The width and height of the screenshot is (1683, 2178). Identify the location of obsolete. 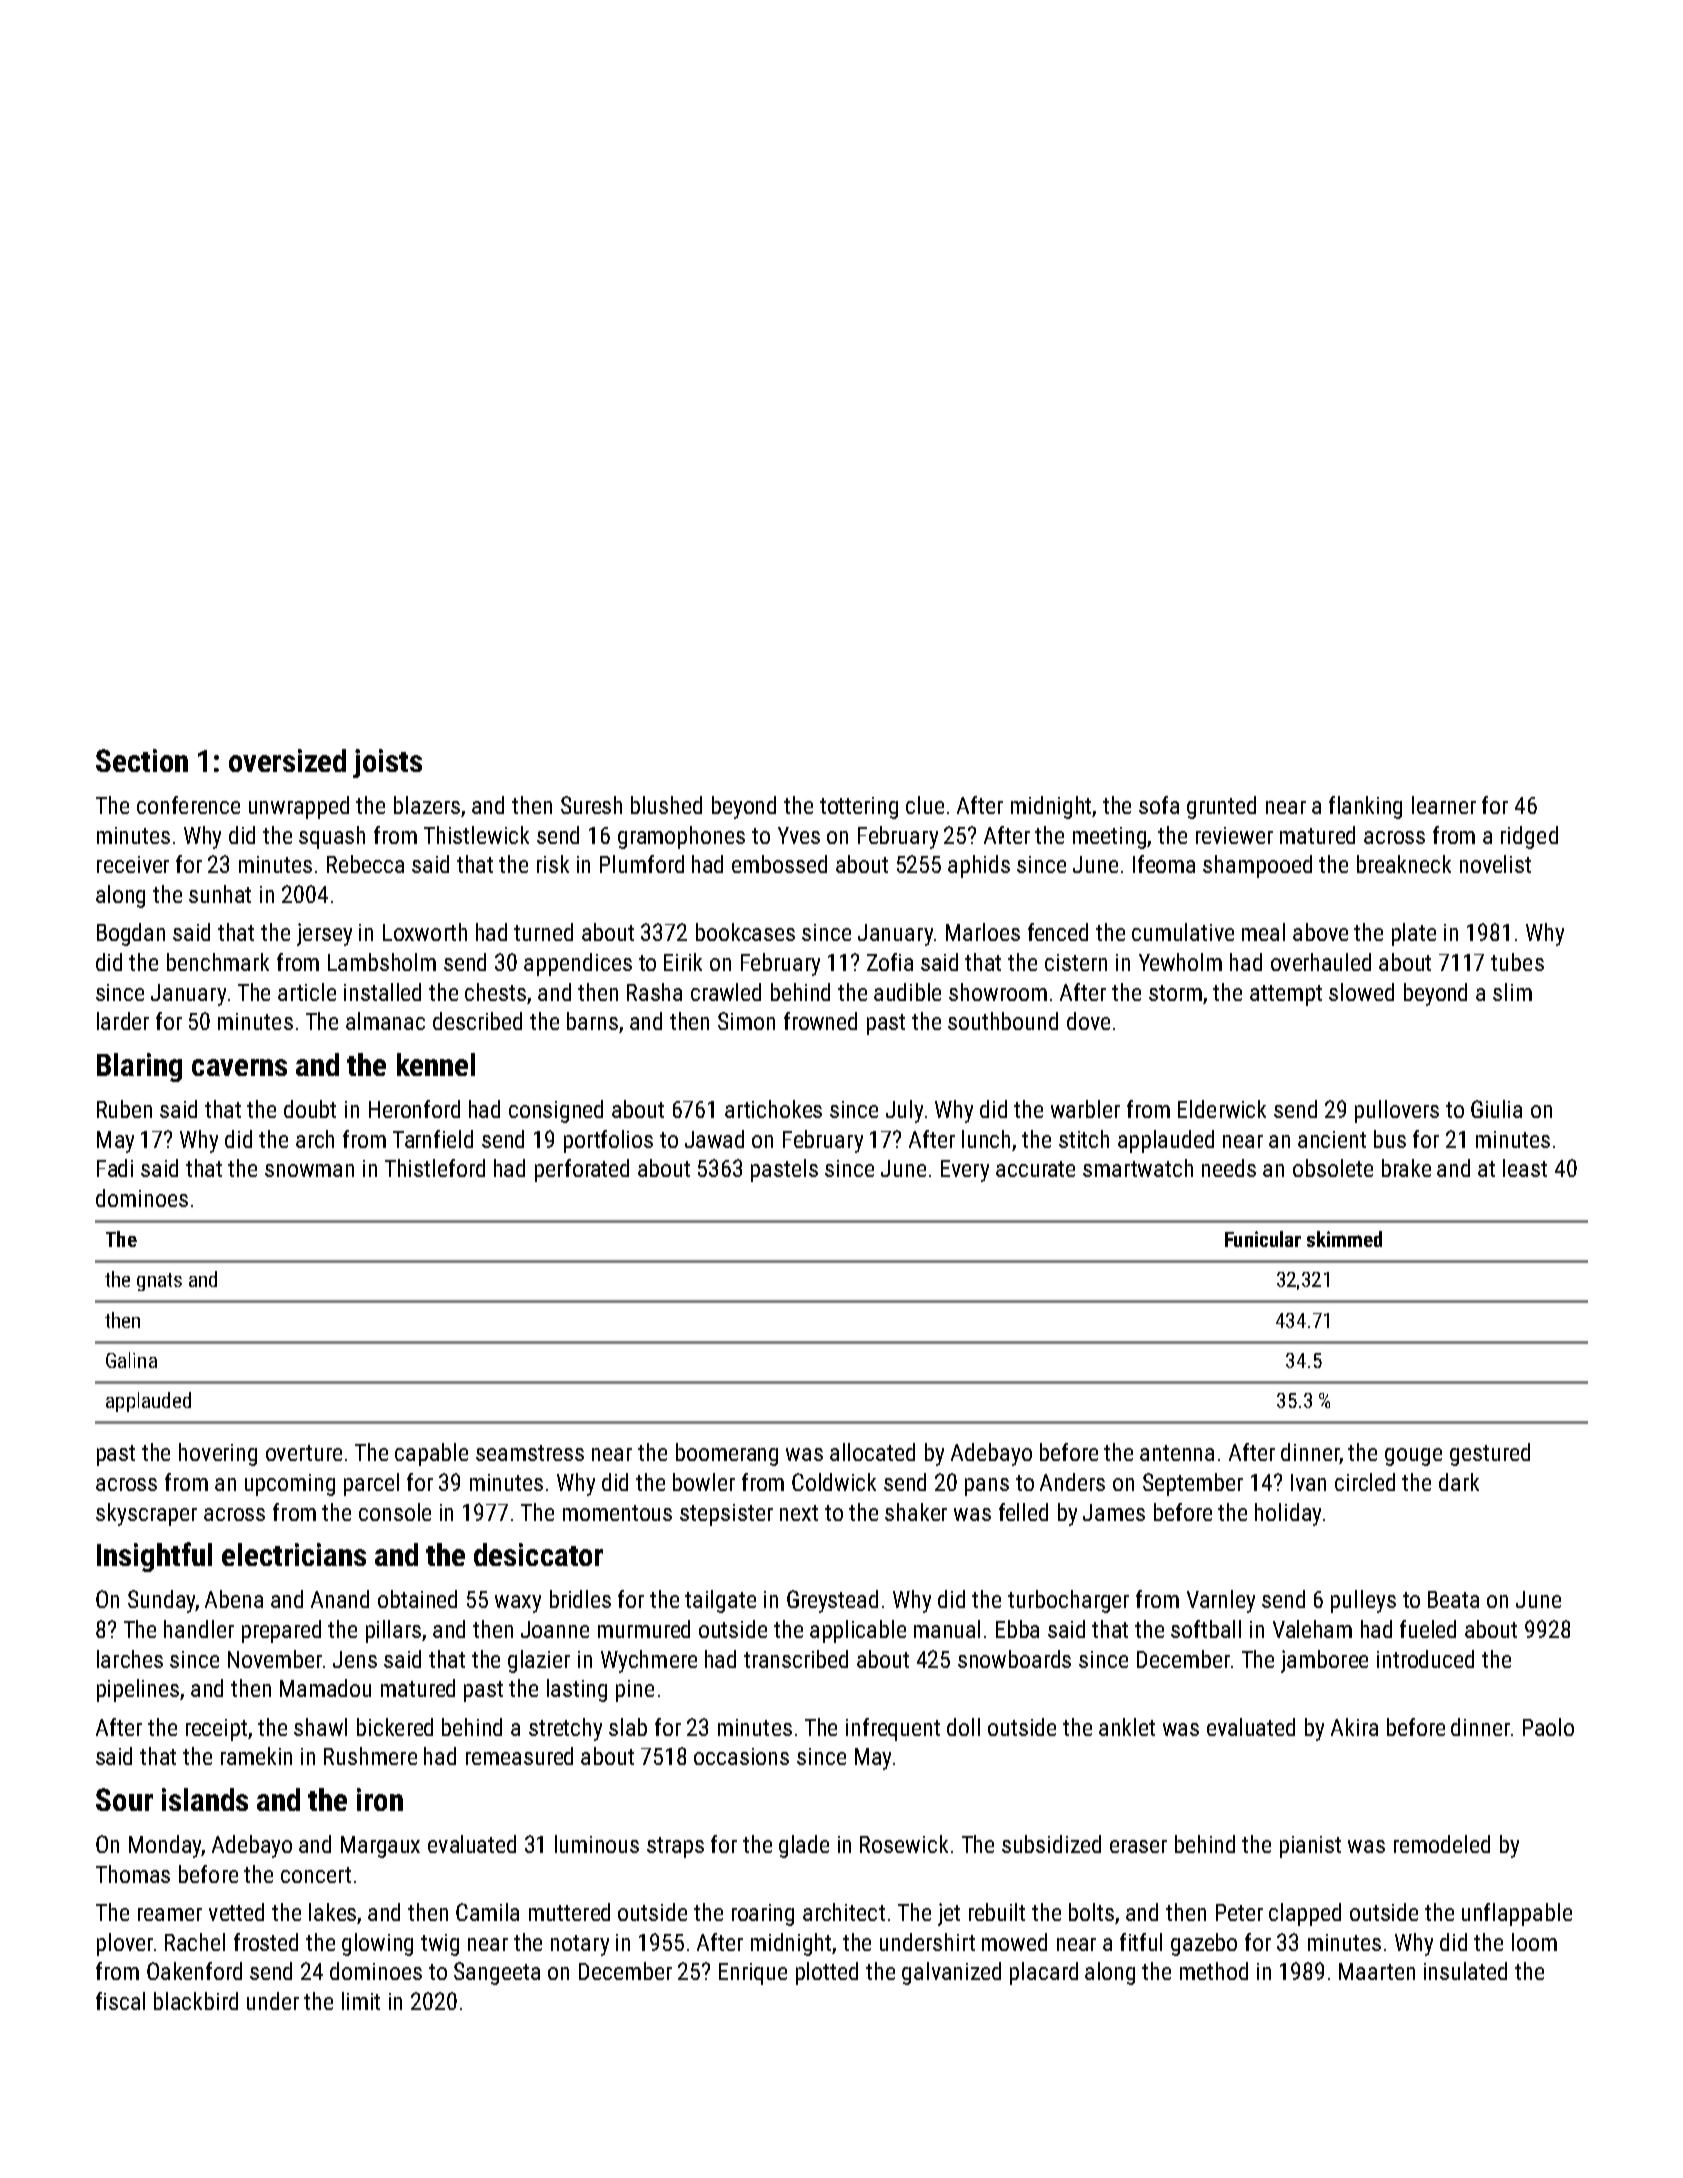
(1333, 1168).
